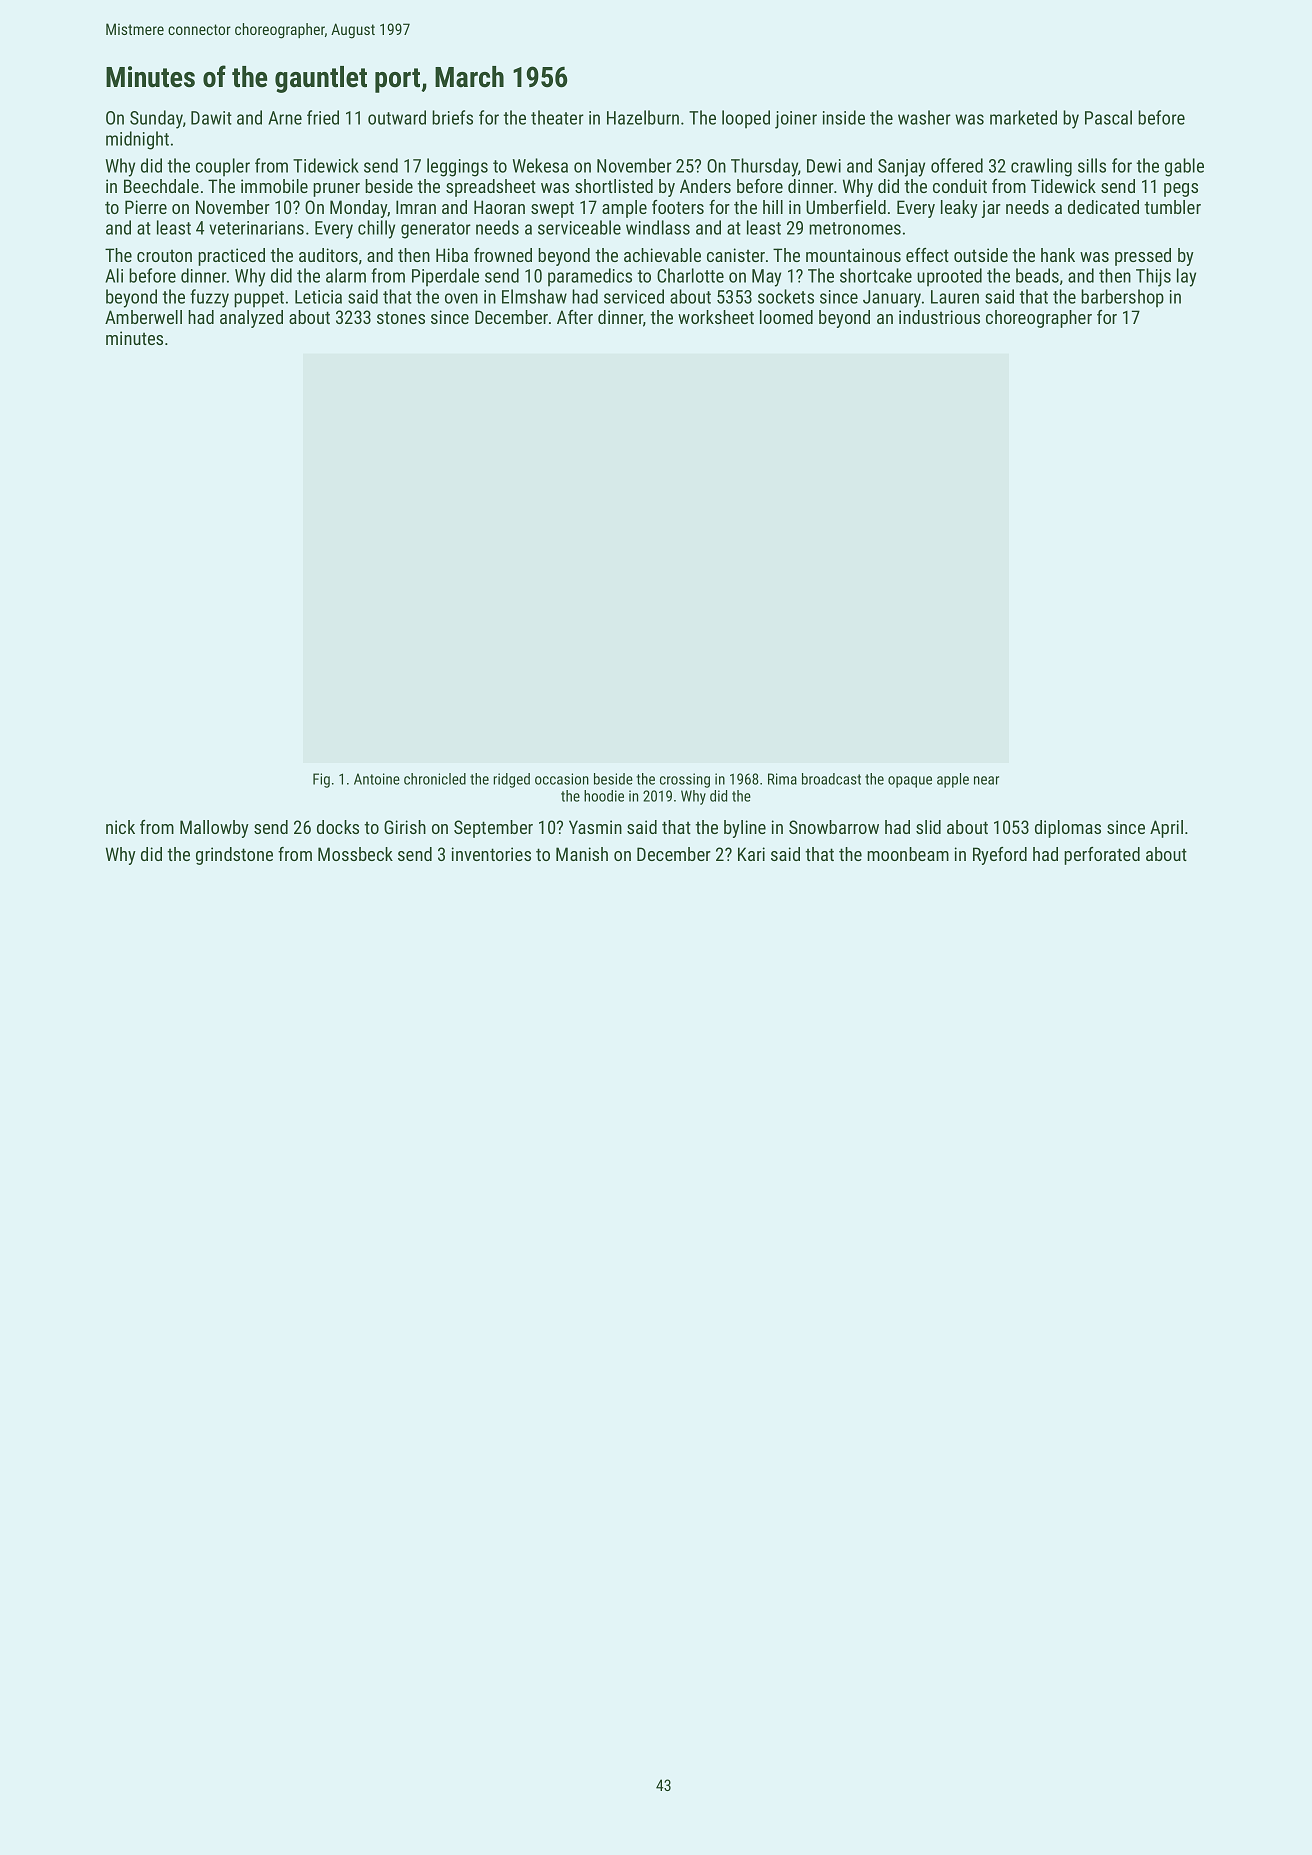 This screenshot has width=1312, height=1855. What do you see at coordinates (436, 230) in the screenshot?
I see `generator` at bounding box center [436, 230].
